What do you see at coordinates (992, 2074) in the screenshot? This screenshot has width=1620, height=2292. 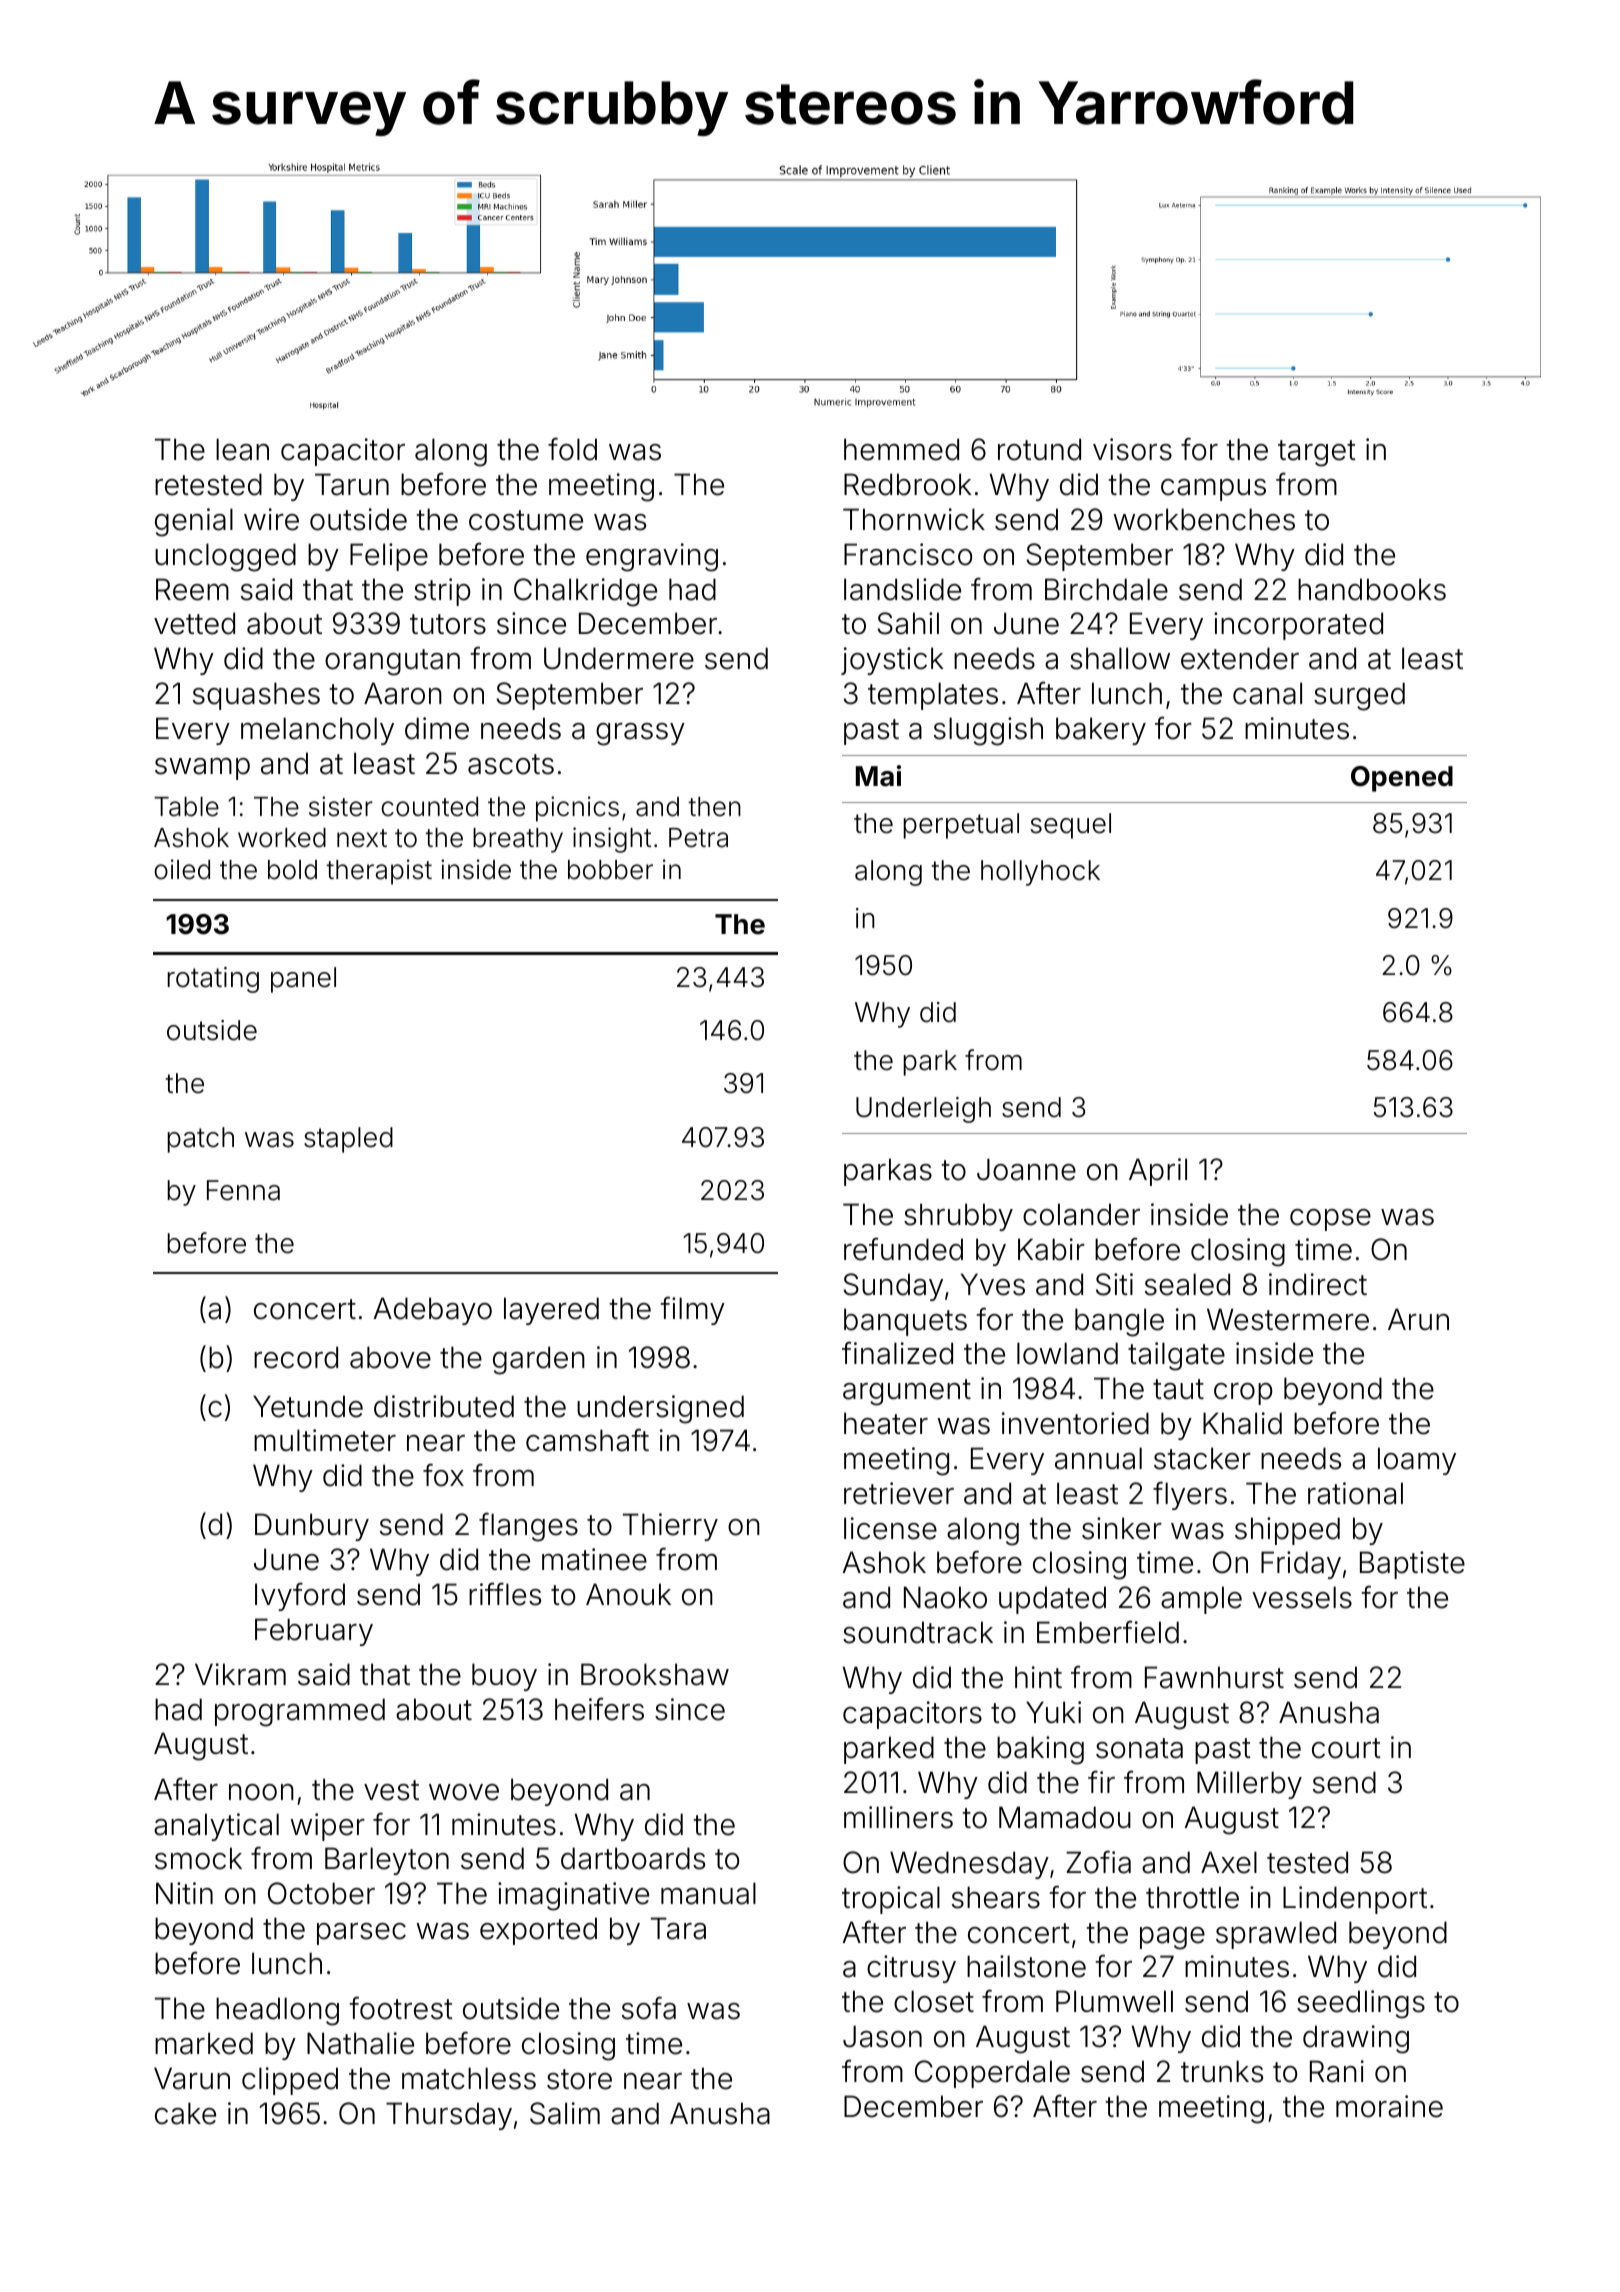 I see `Copperdale` at bounding box center [992, 2074].
